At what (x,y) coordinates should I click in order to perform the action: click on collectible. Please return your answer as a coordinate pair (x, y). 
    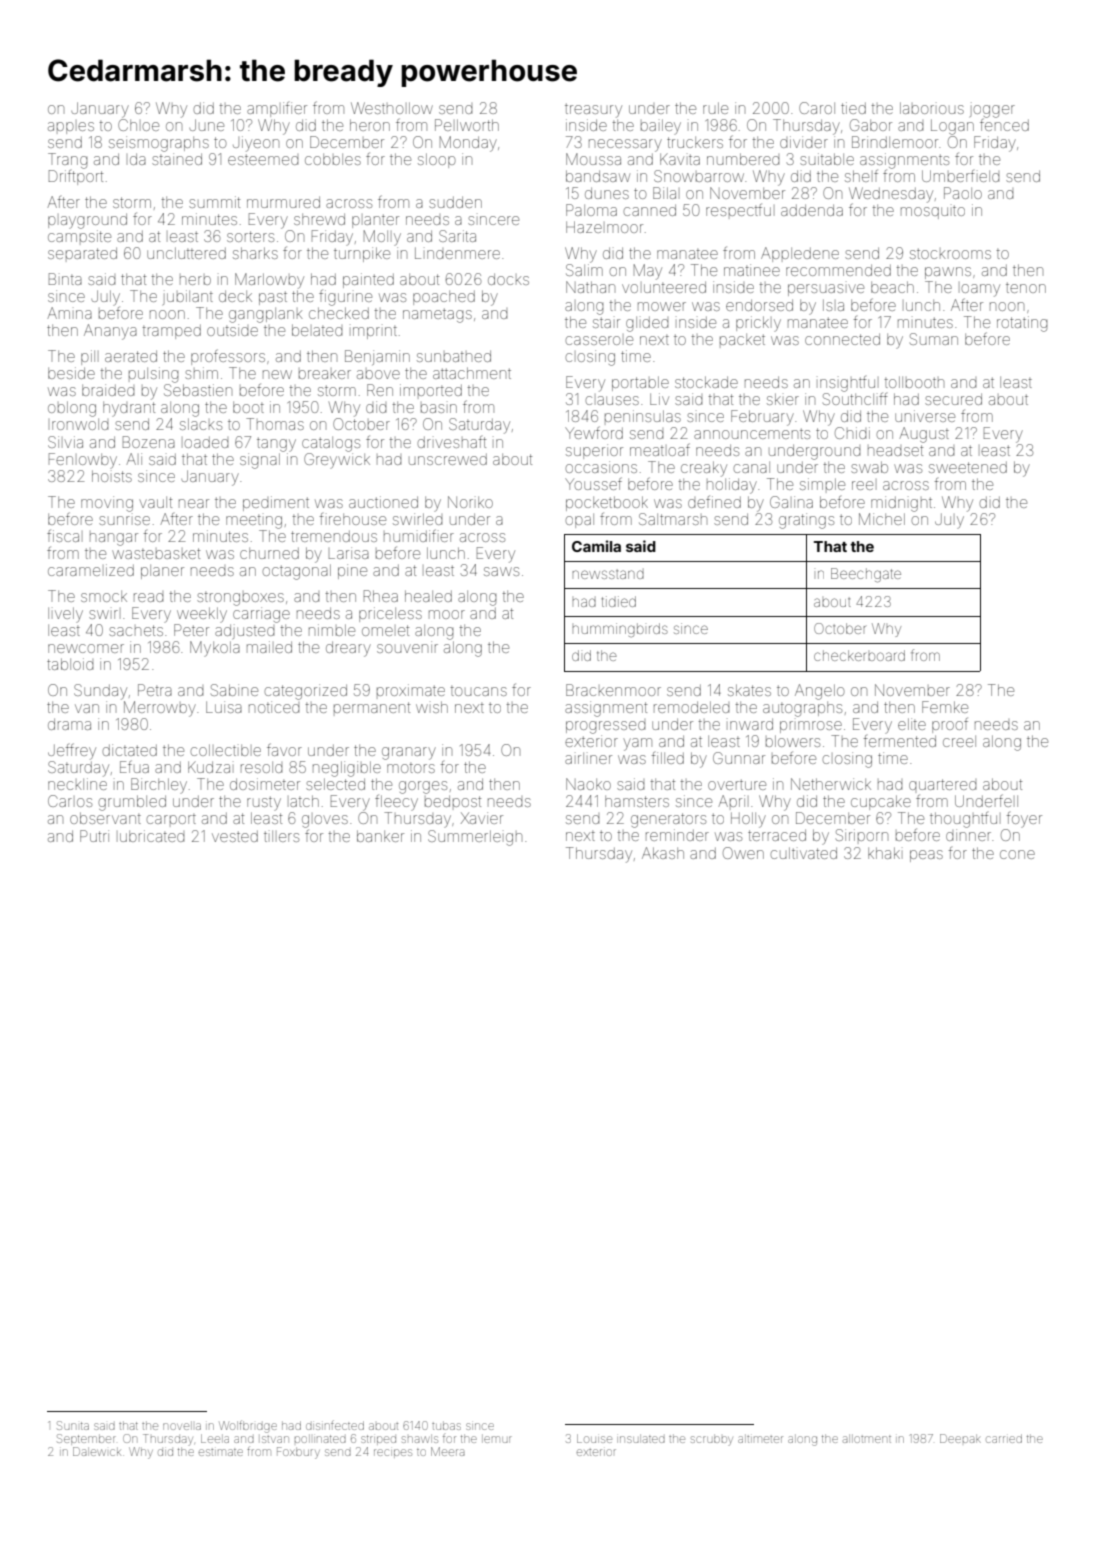
    Looking at the image, I should click on (226, 750).
